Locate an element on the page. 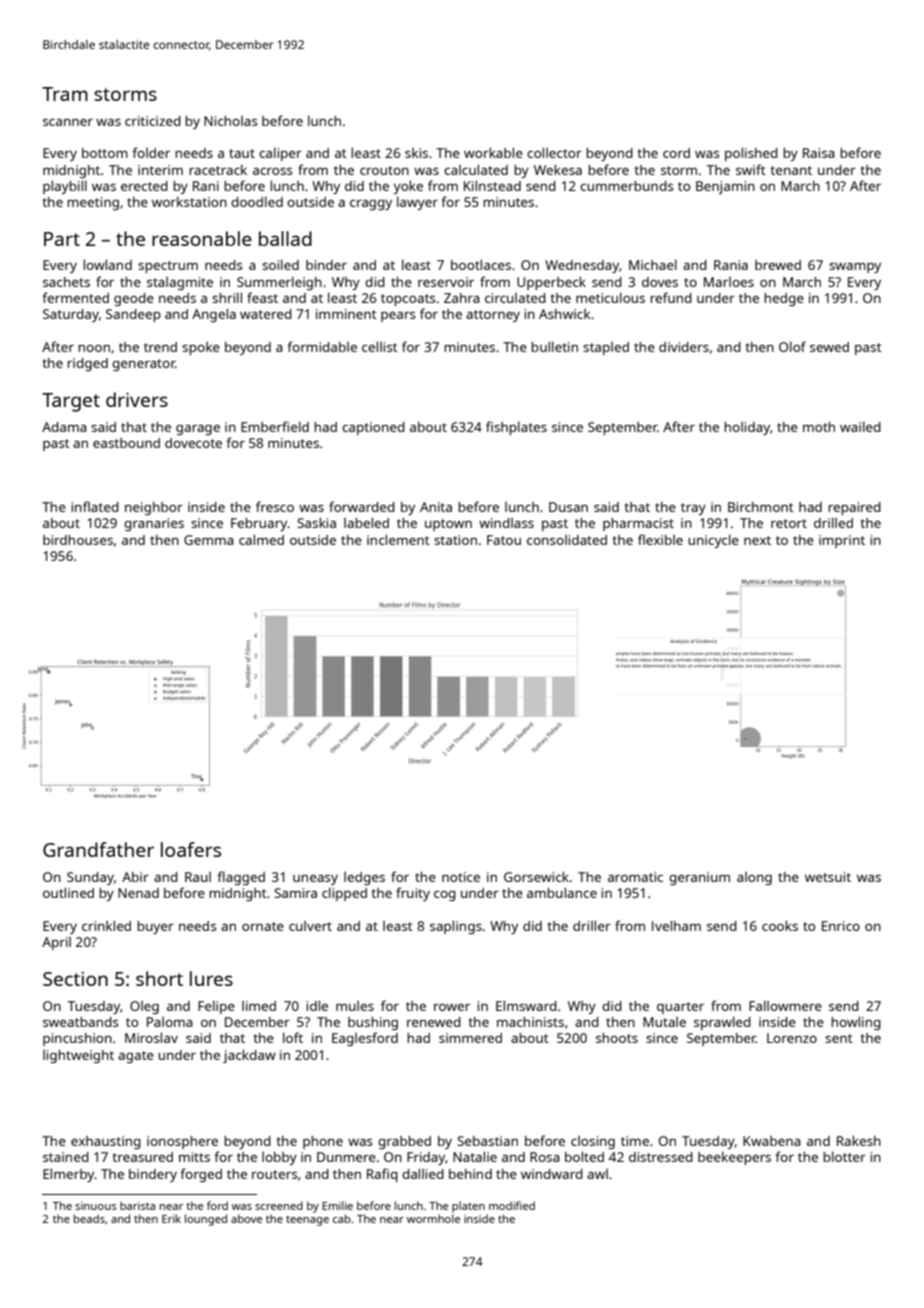  Raisa is located at coordinates (819, 153).
